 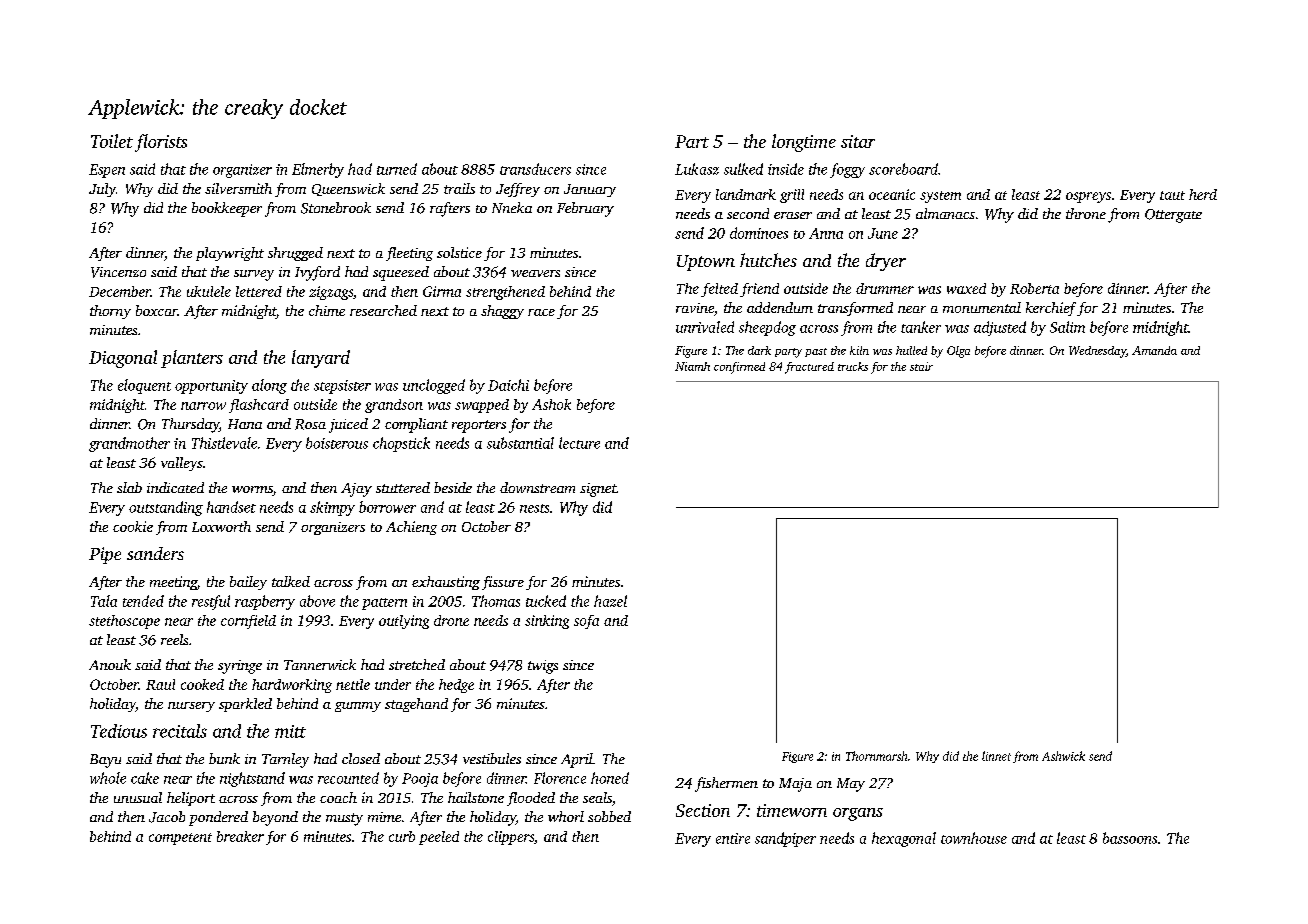 What do you see at coordinates (706, 263) in the image?
I see `Uptown` at bounding box center [706, 263].
